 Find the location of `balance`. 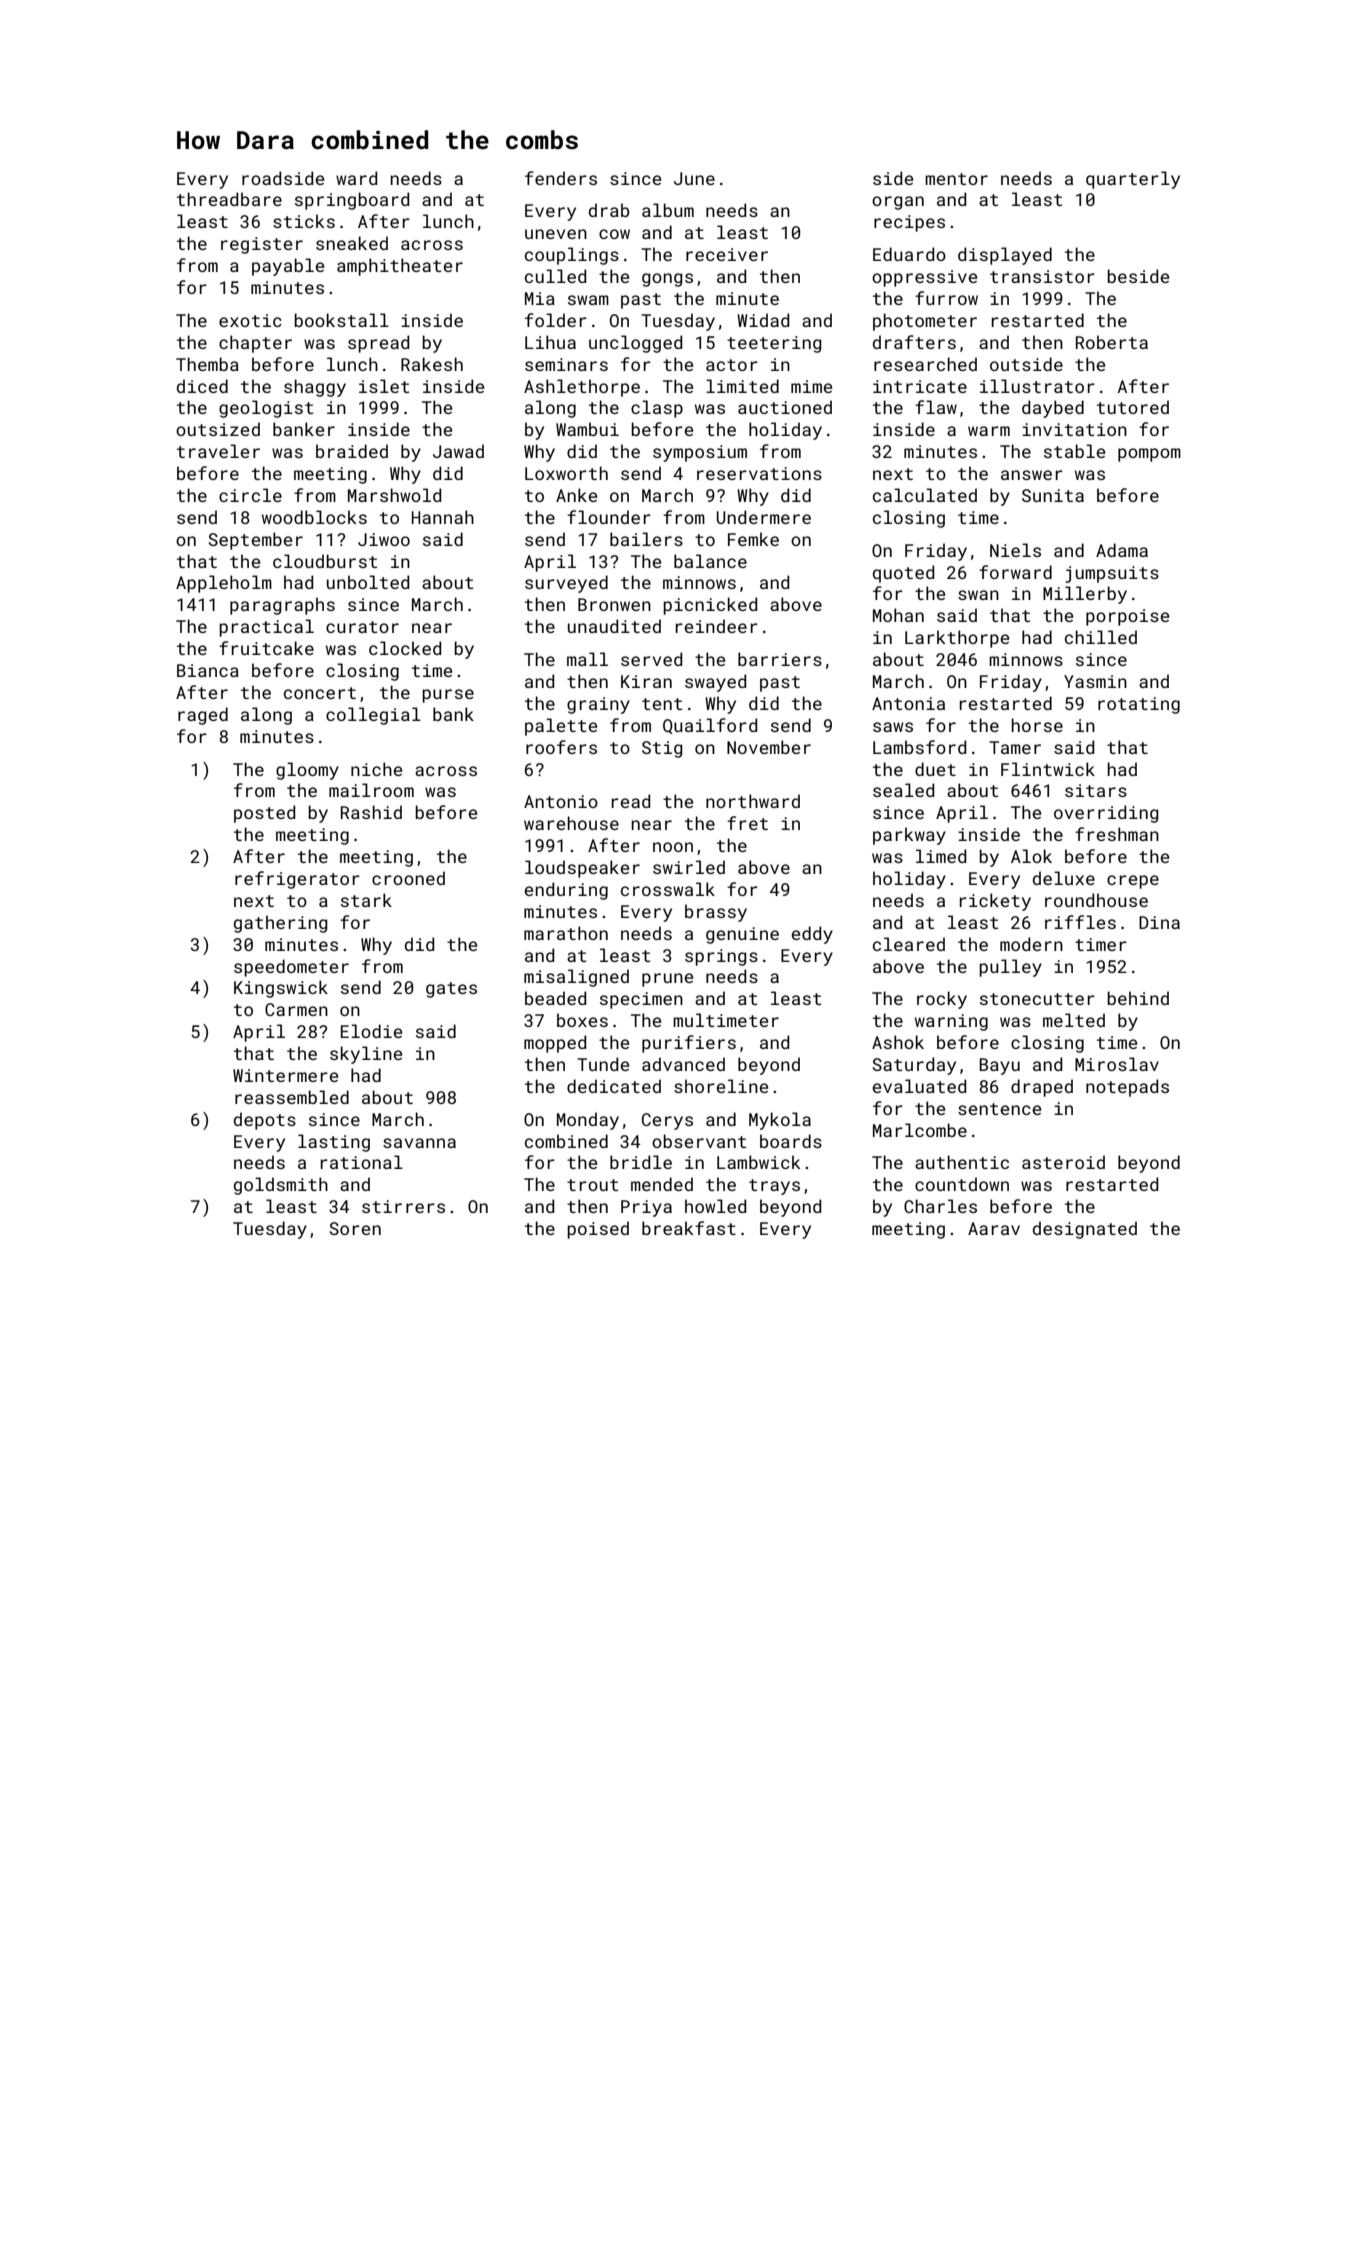

balance is located at coordinates (710, 561).
